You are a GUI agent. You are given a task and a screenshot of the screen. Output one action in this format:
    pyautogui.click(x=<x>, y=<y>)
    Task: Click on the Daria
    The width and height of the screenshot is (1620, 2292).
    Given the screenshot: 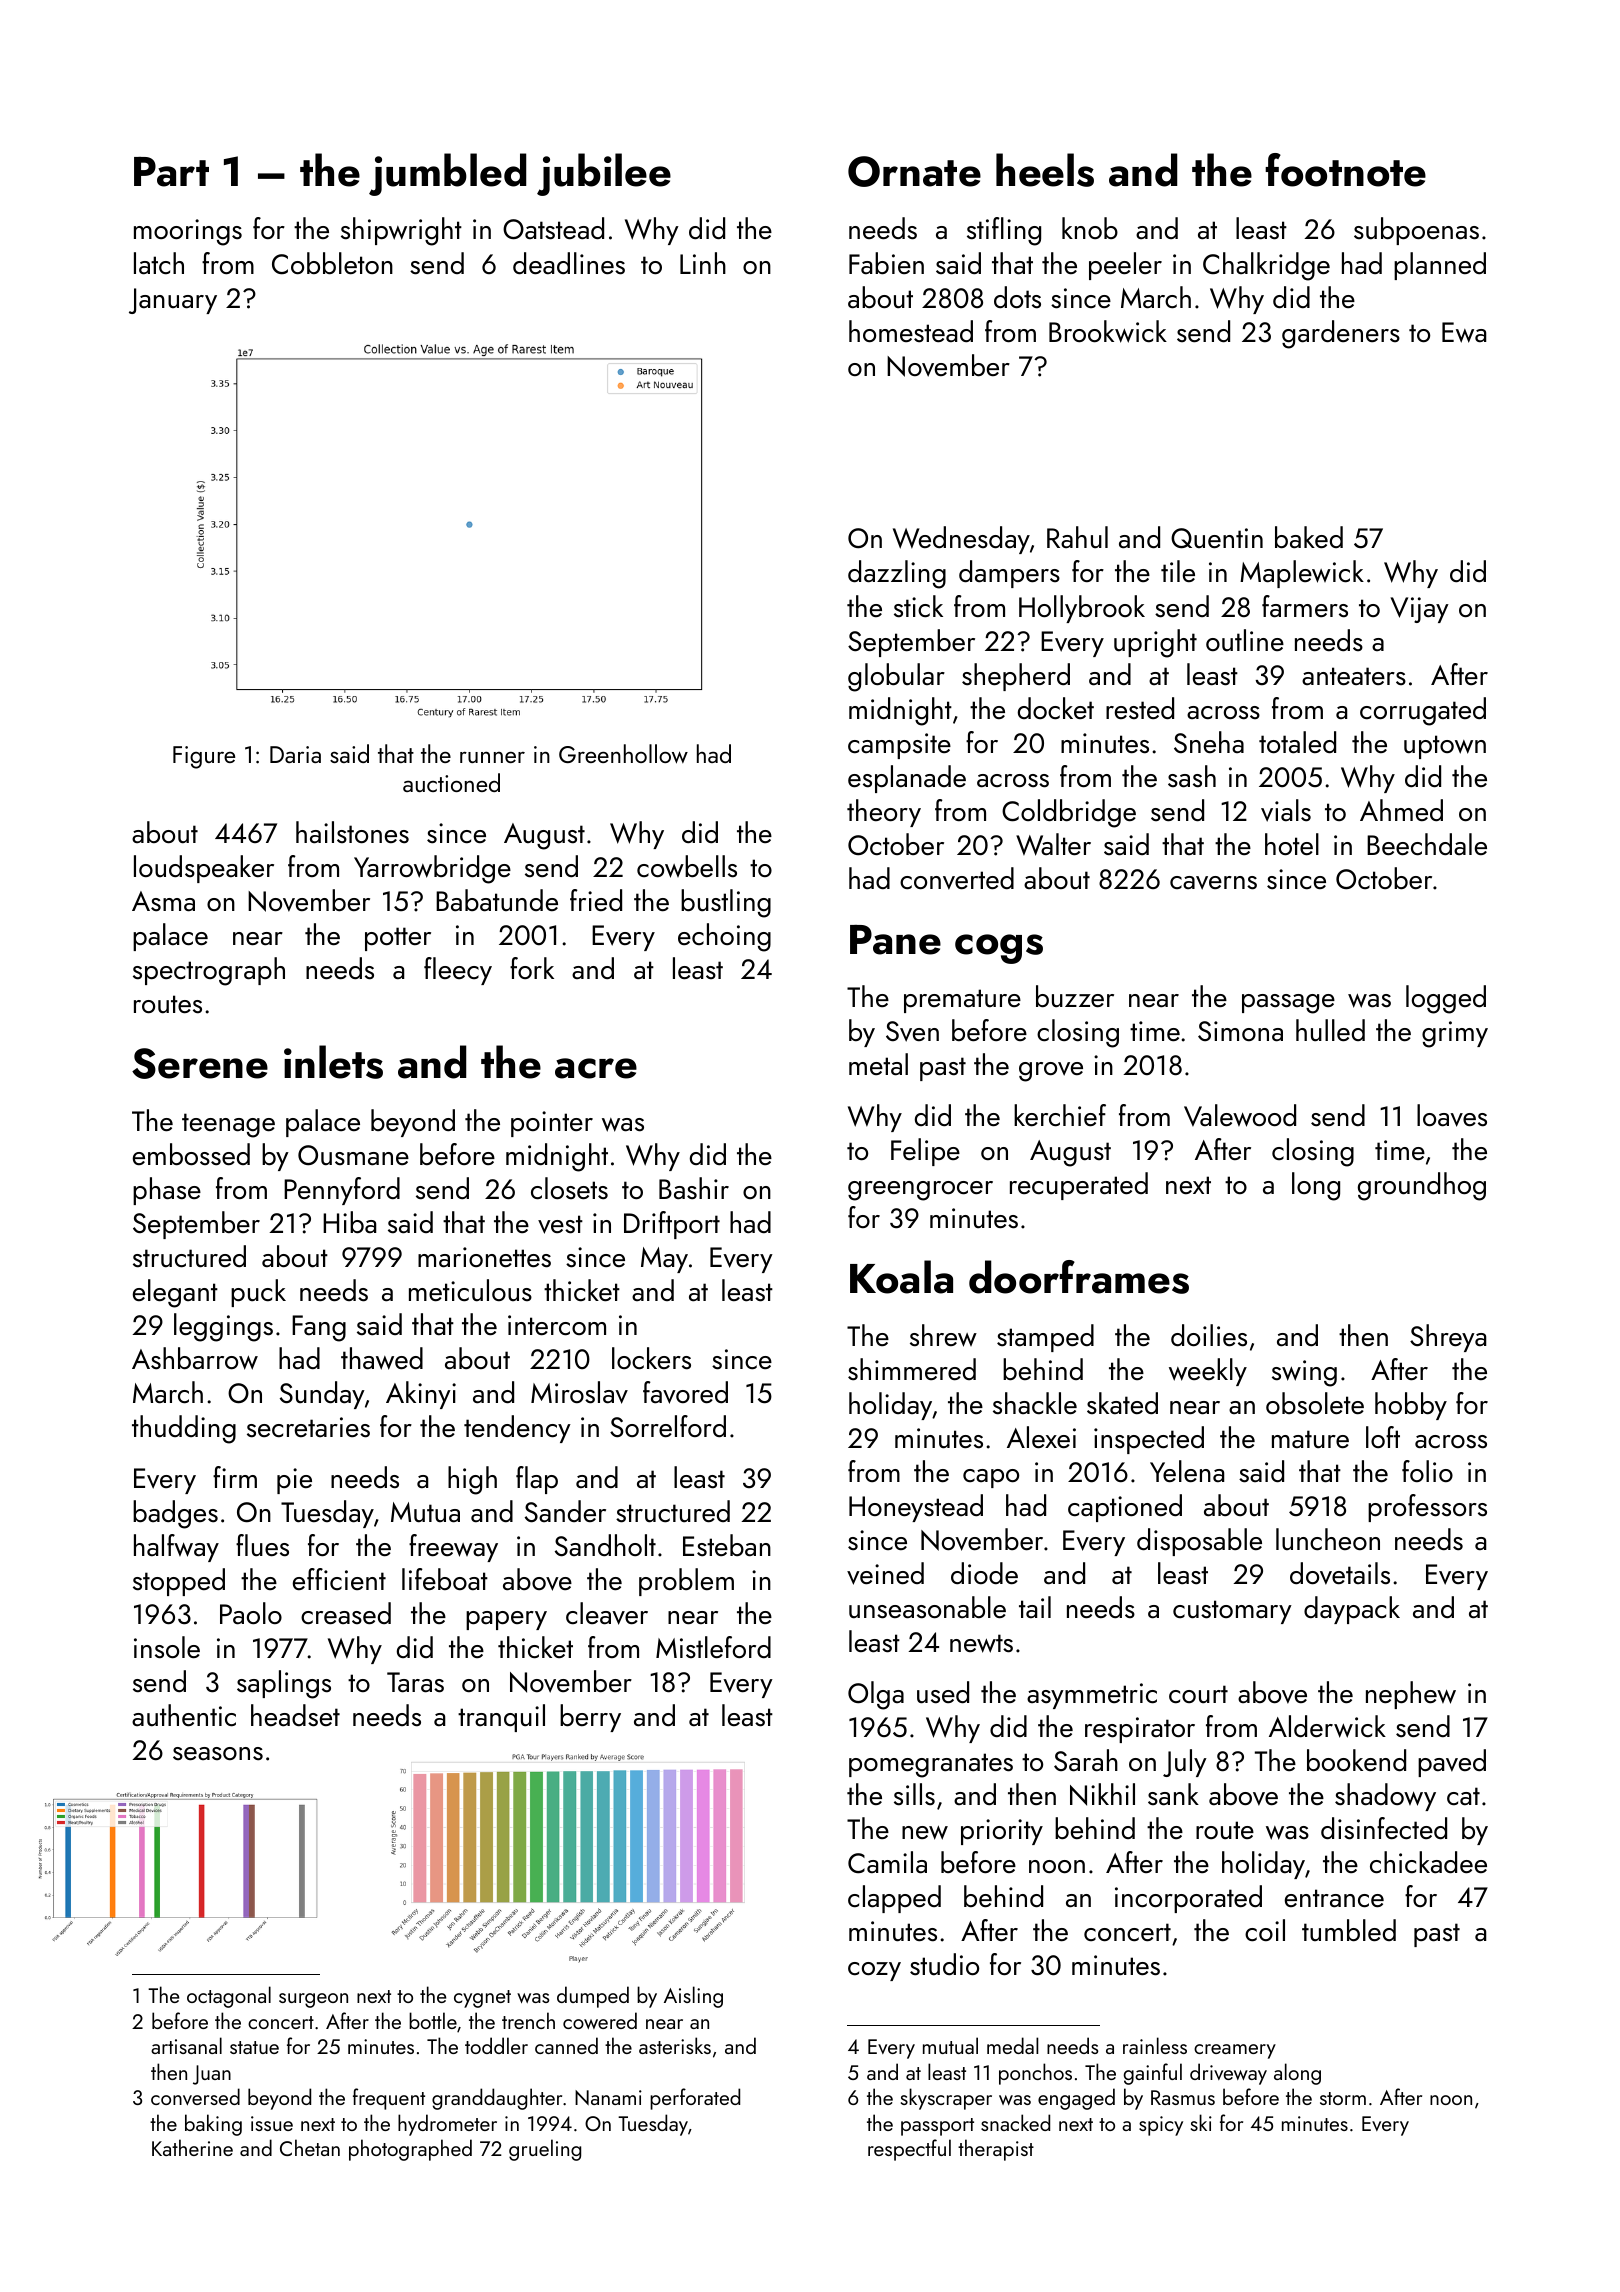 What is the action you would take?
    pyautogui.click(x=295, y=754)
